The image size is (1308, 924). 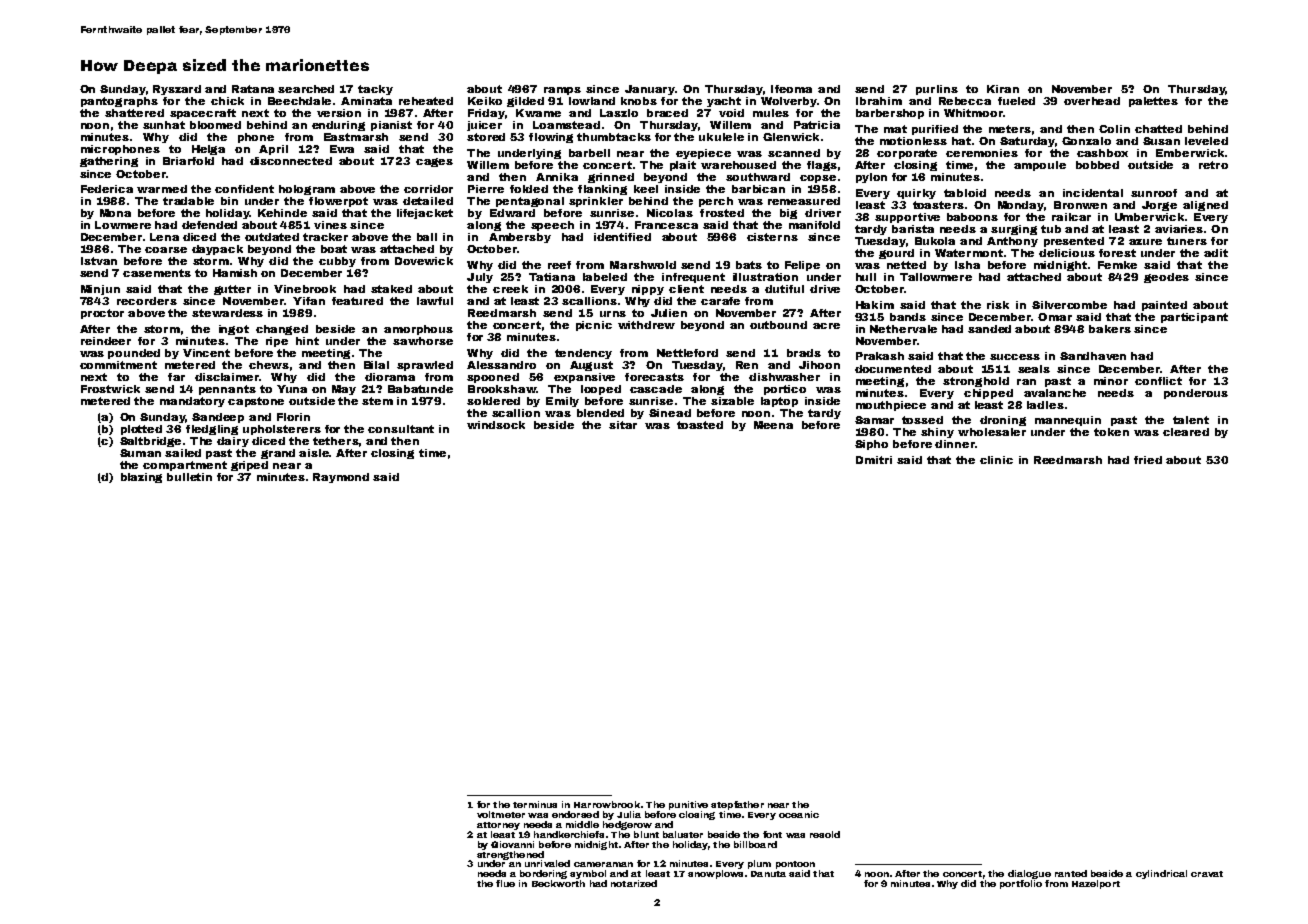 What do you see at coordinates (799, 814) in the screenshot?
I see `oceanic` at bounding box center [799, 814].
